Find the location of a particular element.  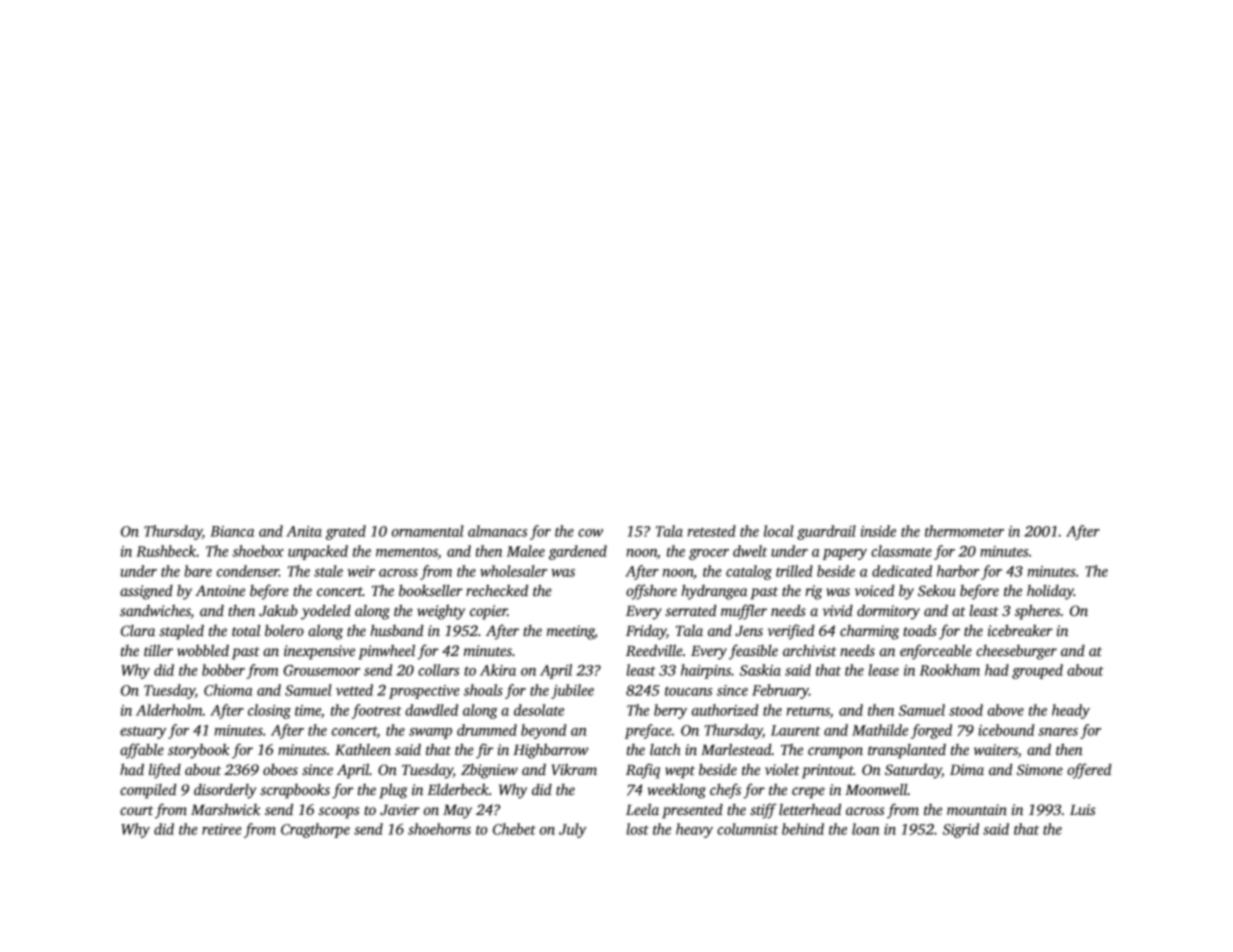

heavy is located at coordinates (694, 830).
